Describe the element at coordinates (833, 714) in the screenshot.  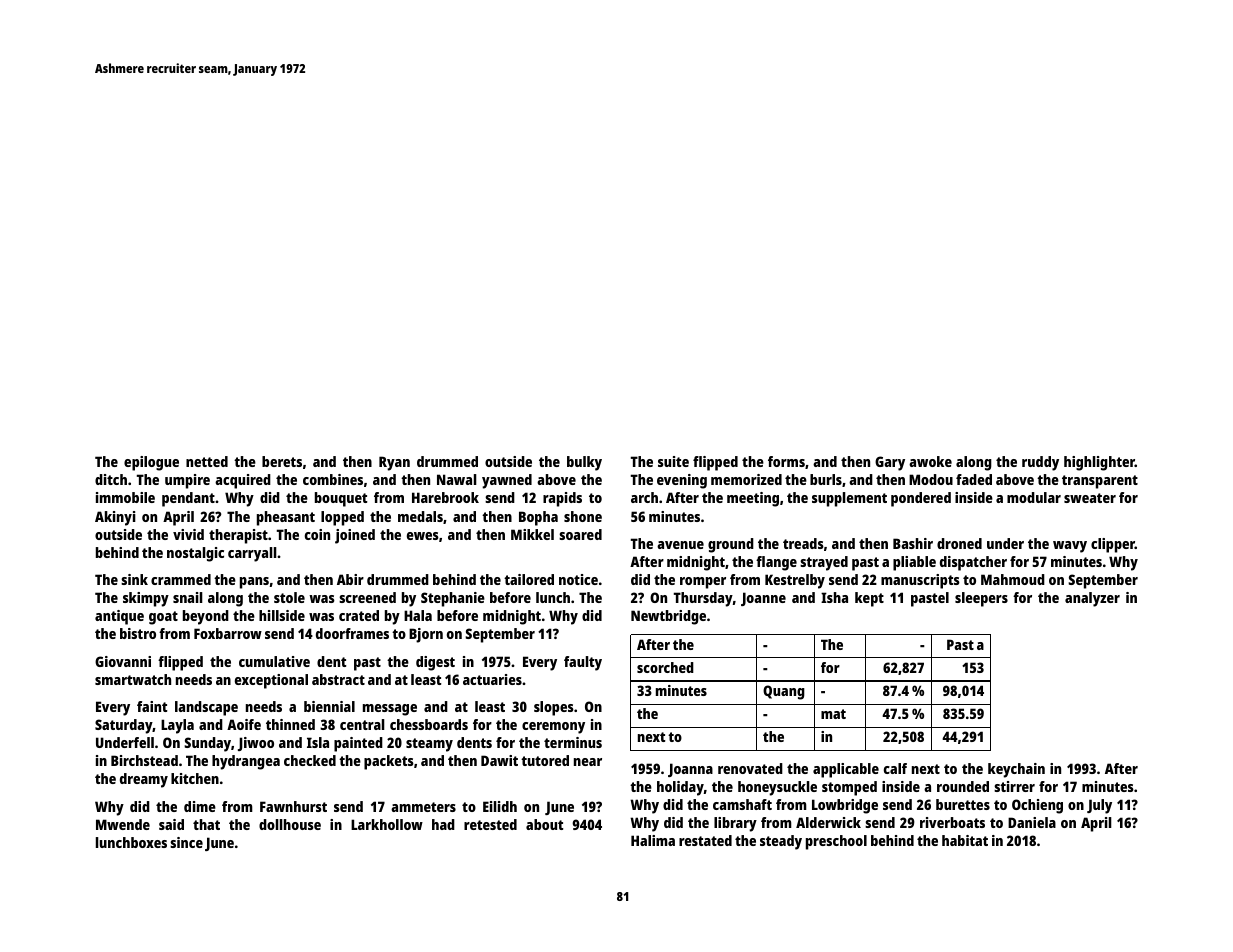
I see `mat` at that location.
